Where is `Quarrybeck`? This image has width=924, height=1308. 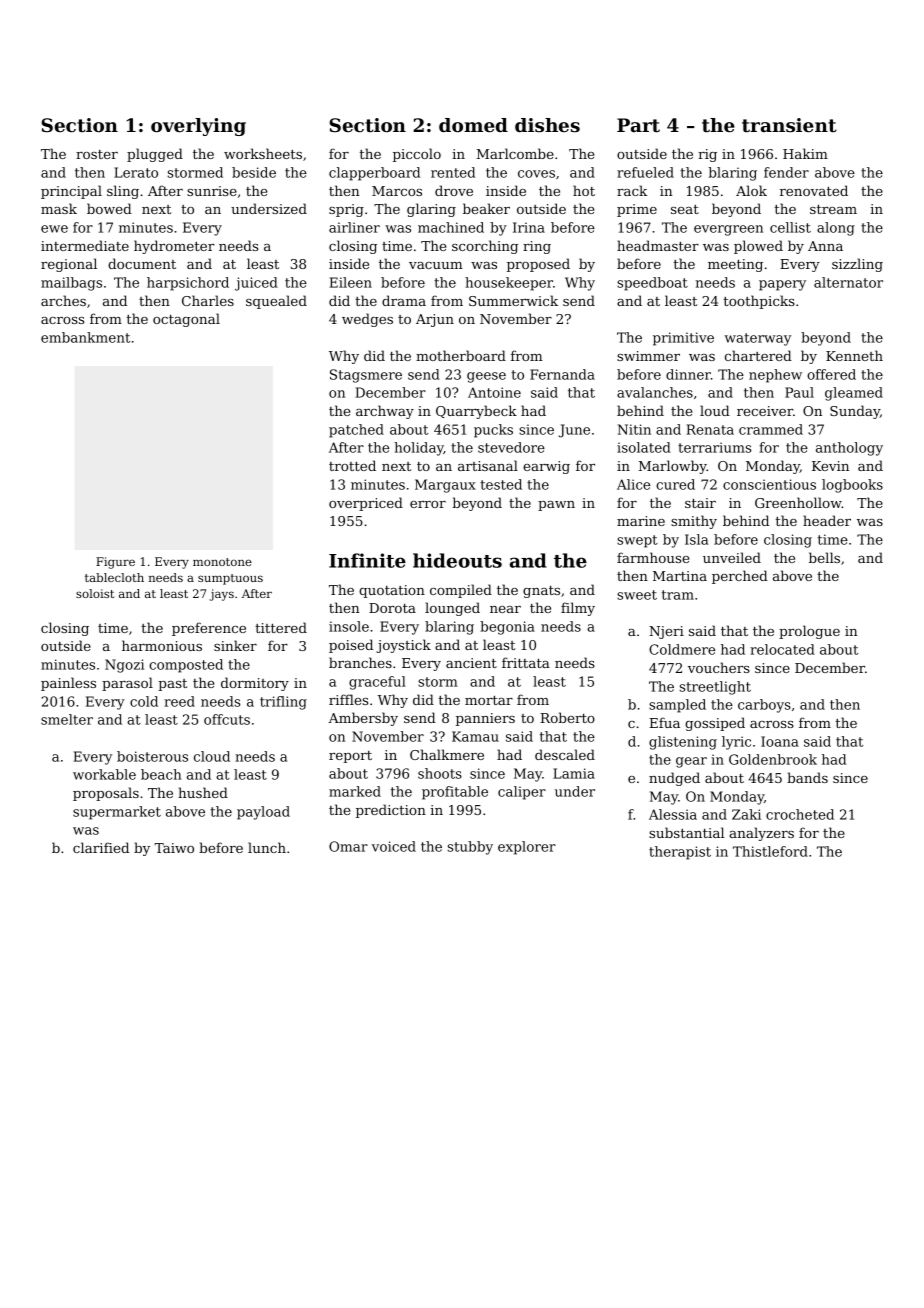
Quarrybeck is located at coordinates (476, 412).
